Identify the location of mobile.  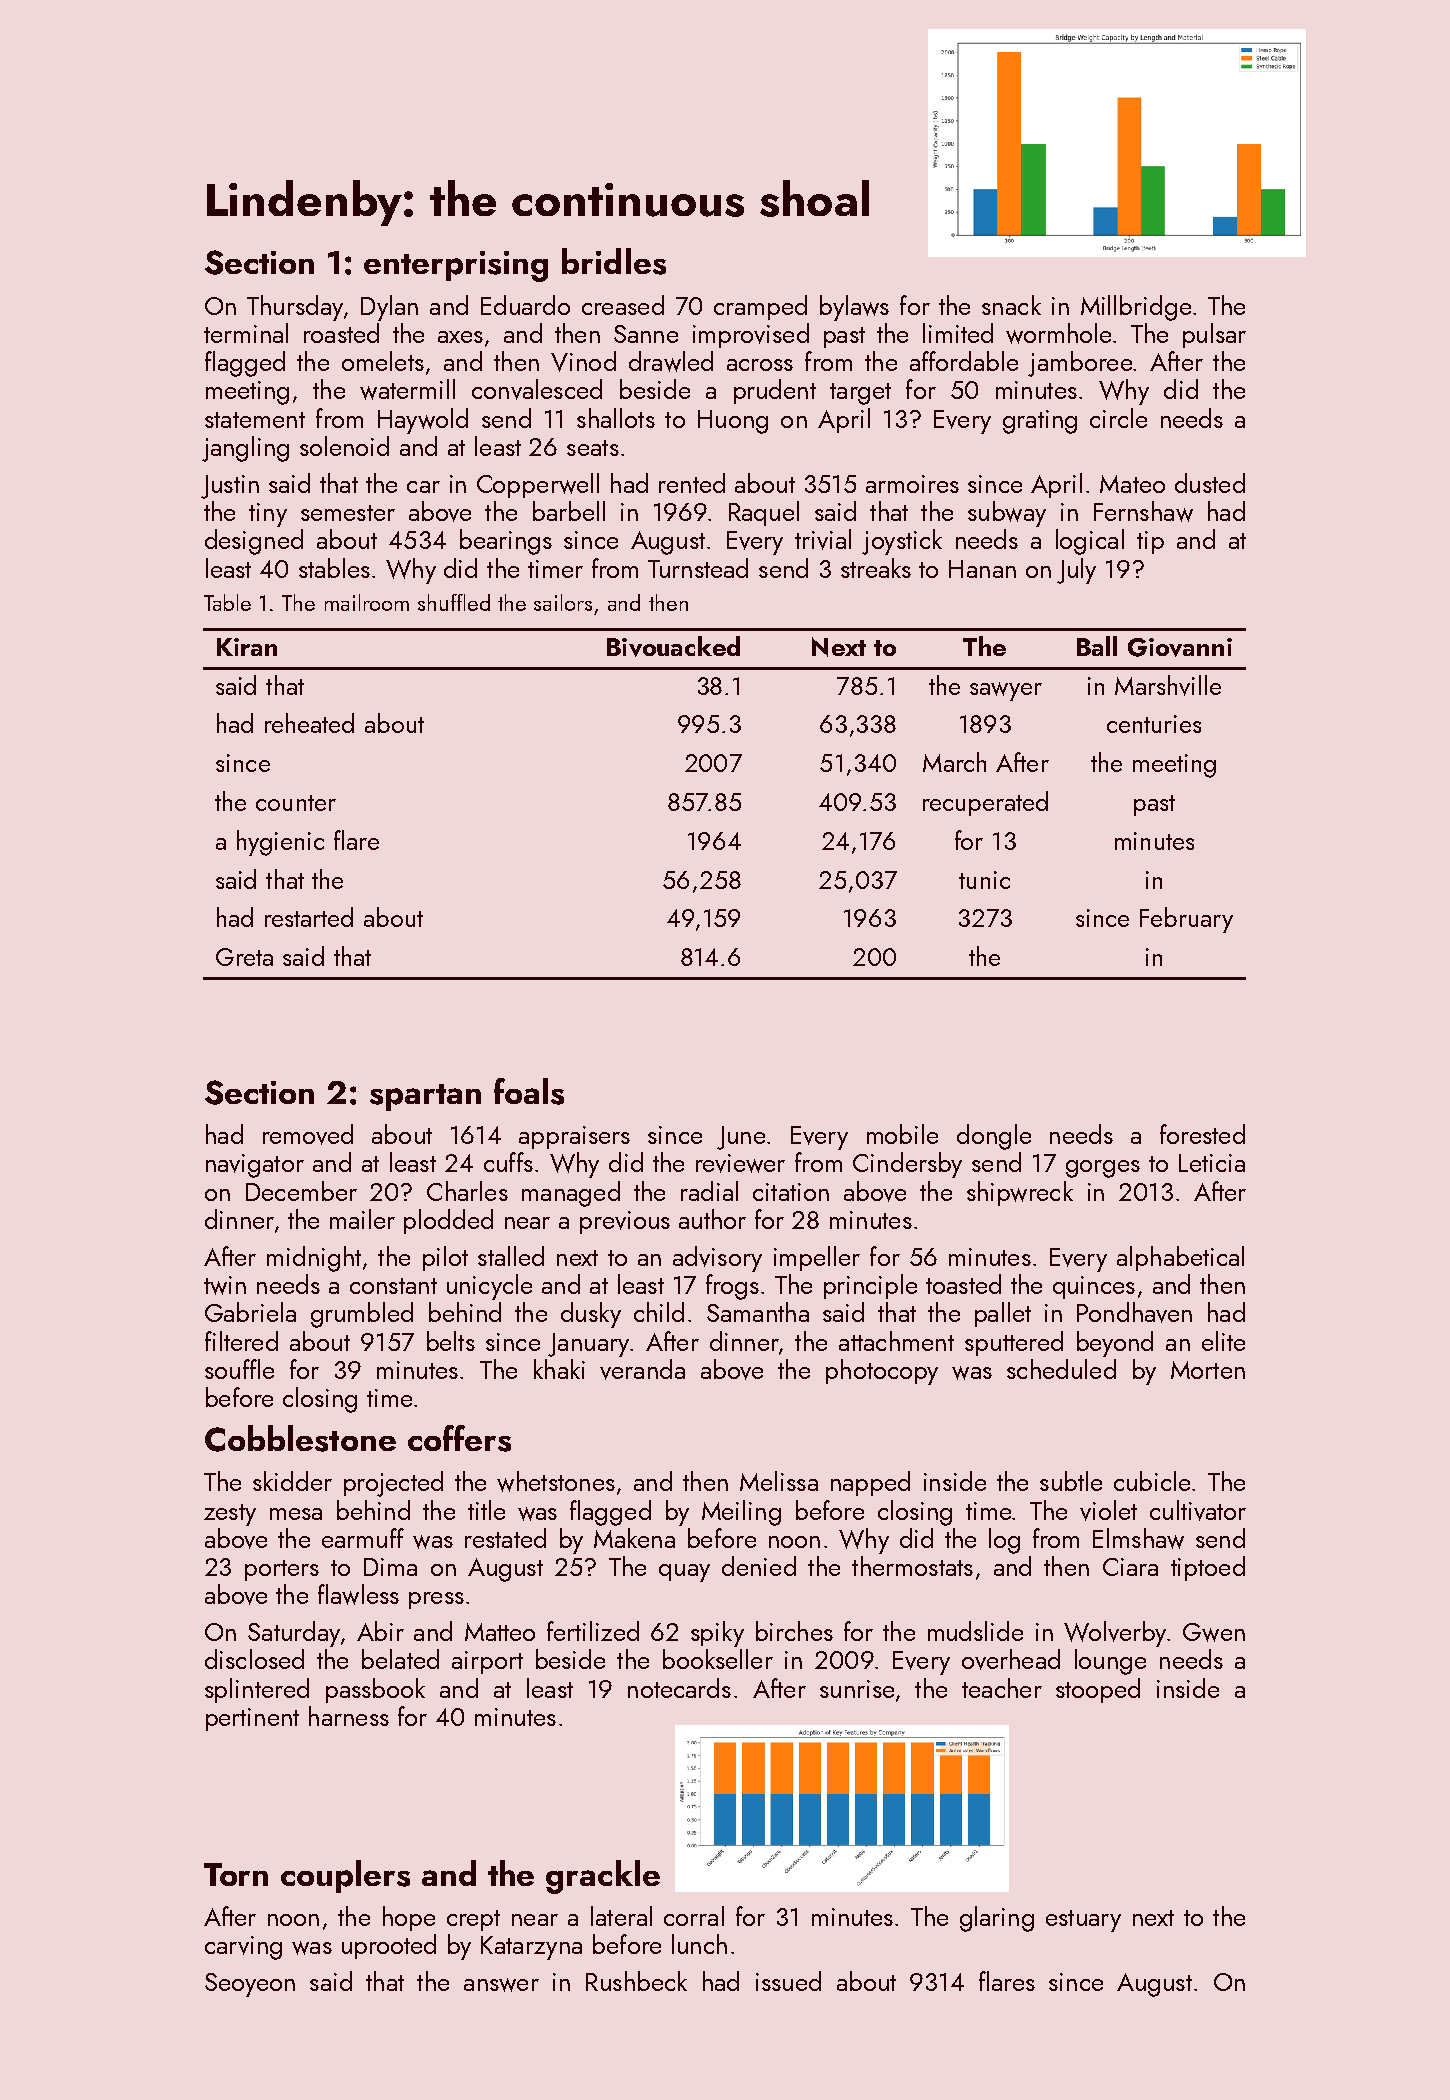
(902, 1134).
